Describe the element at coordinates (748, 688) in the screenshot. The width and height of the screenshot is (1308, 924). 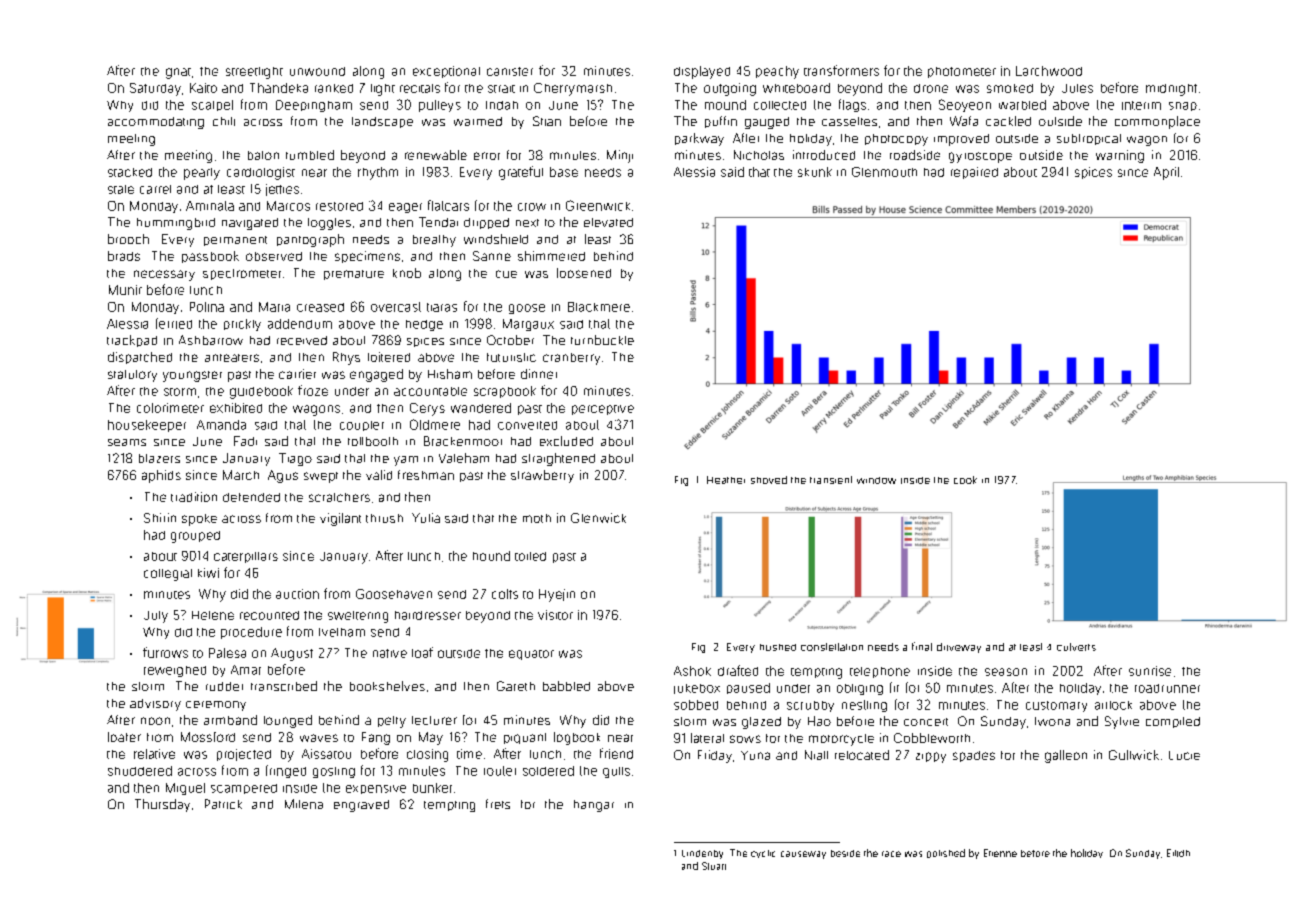
I see `paused` at that location.
